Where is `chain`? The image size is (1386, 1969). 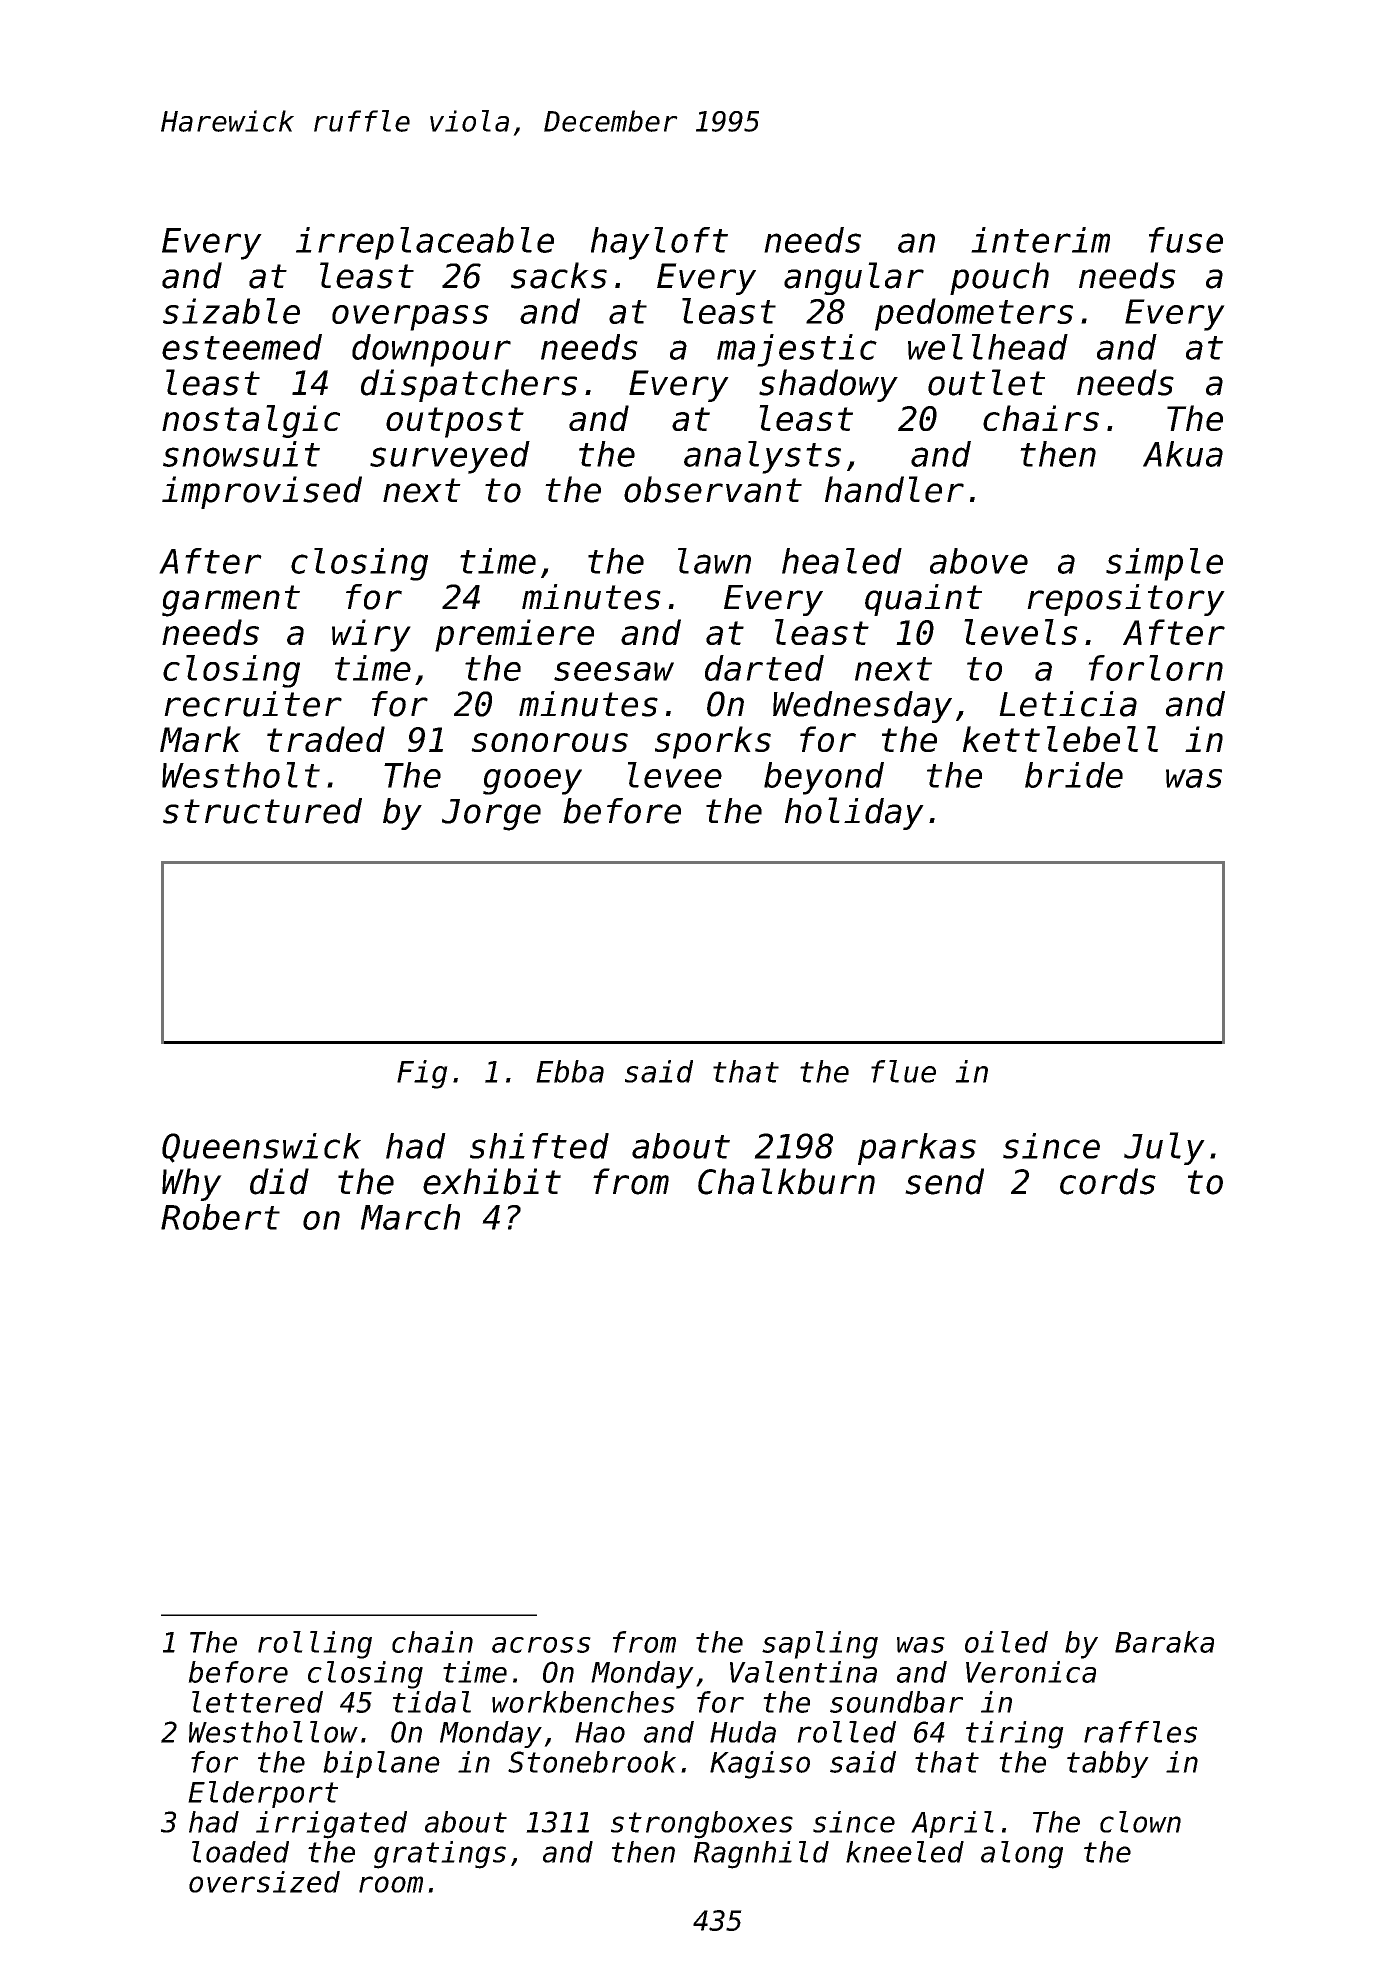
chain is located at coordinates (432, 1642).
